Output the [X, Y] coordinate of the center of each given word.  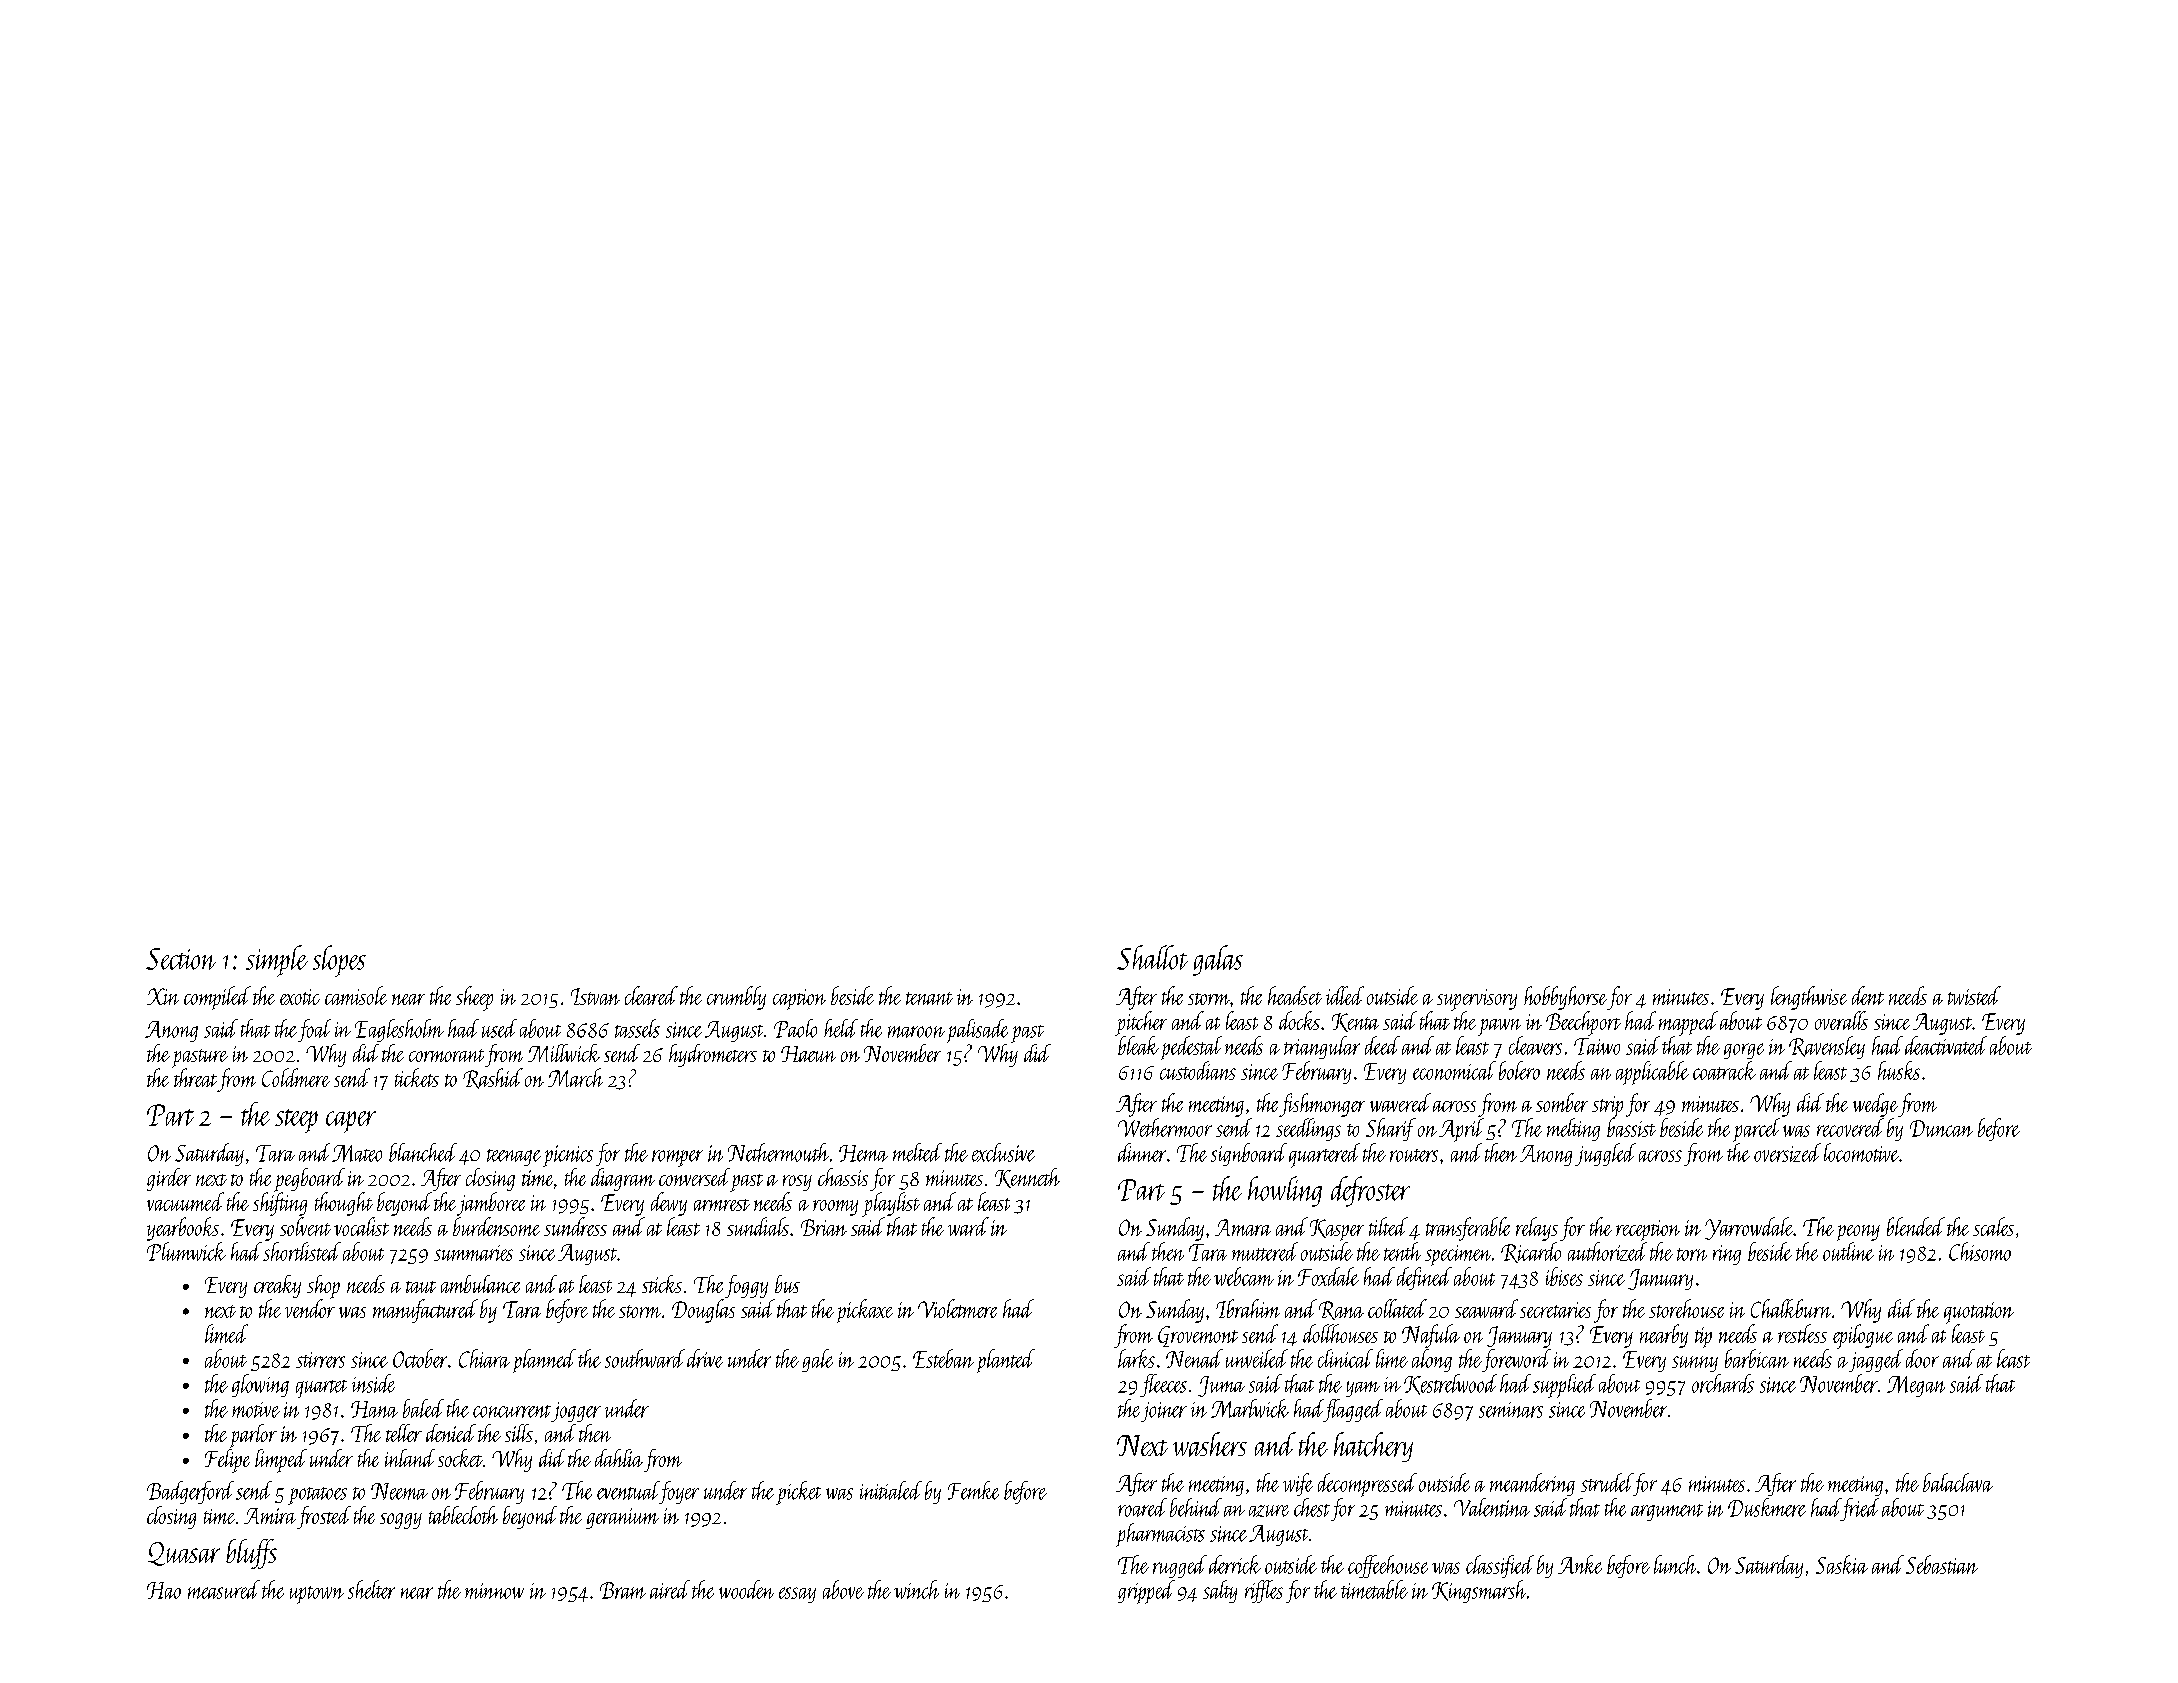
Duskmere [1767, 1507]
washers [1210, 1444]
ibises [1564, 1276]
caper [351, 1122]
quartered [1324, 1155]
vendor [310, 1308]
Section [181, 959]
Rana [1341, 1310]
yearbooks [183, 1229]
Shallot [1152, 957]
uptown [317, 1595]
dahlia [619, 1458]
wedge [1875, 1105]
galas [1218, 960]
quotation [1979, 1313]
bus [787, 1284]
